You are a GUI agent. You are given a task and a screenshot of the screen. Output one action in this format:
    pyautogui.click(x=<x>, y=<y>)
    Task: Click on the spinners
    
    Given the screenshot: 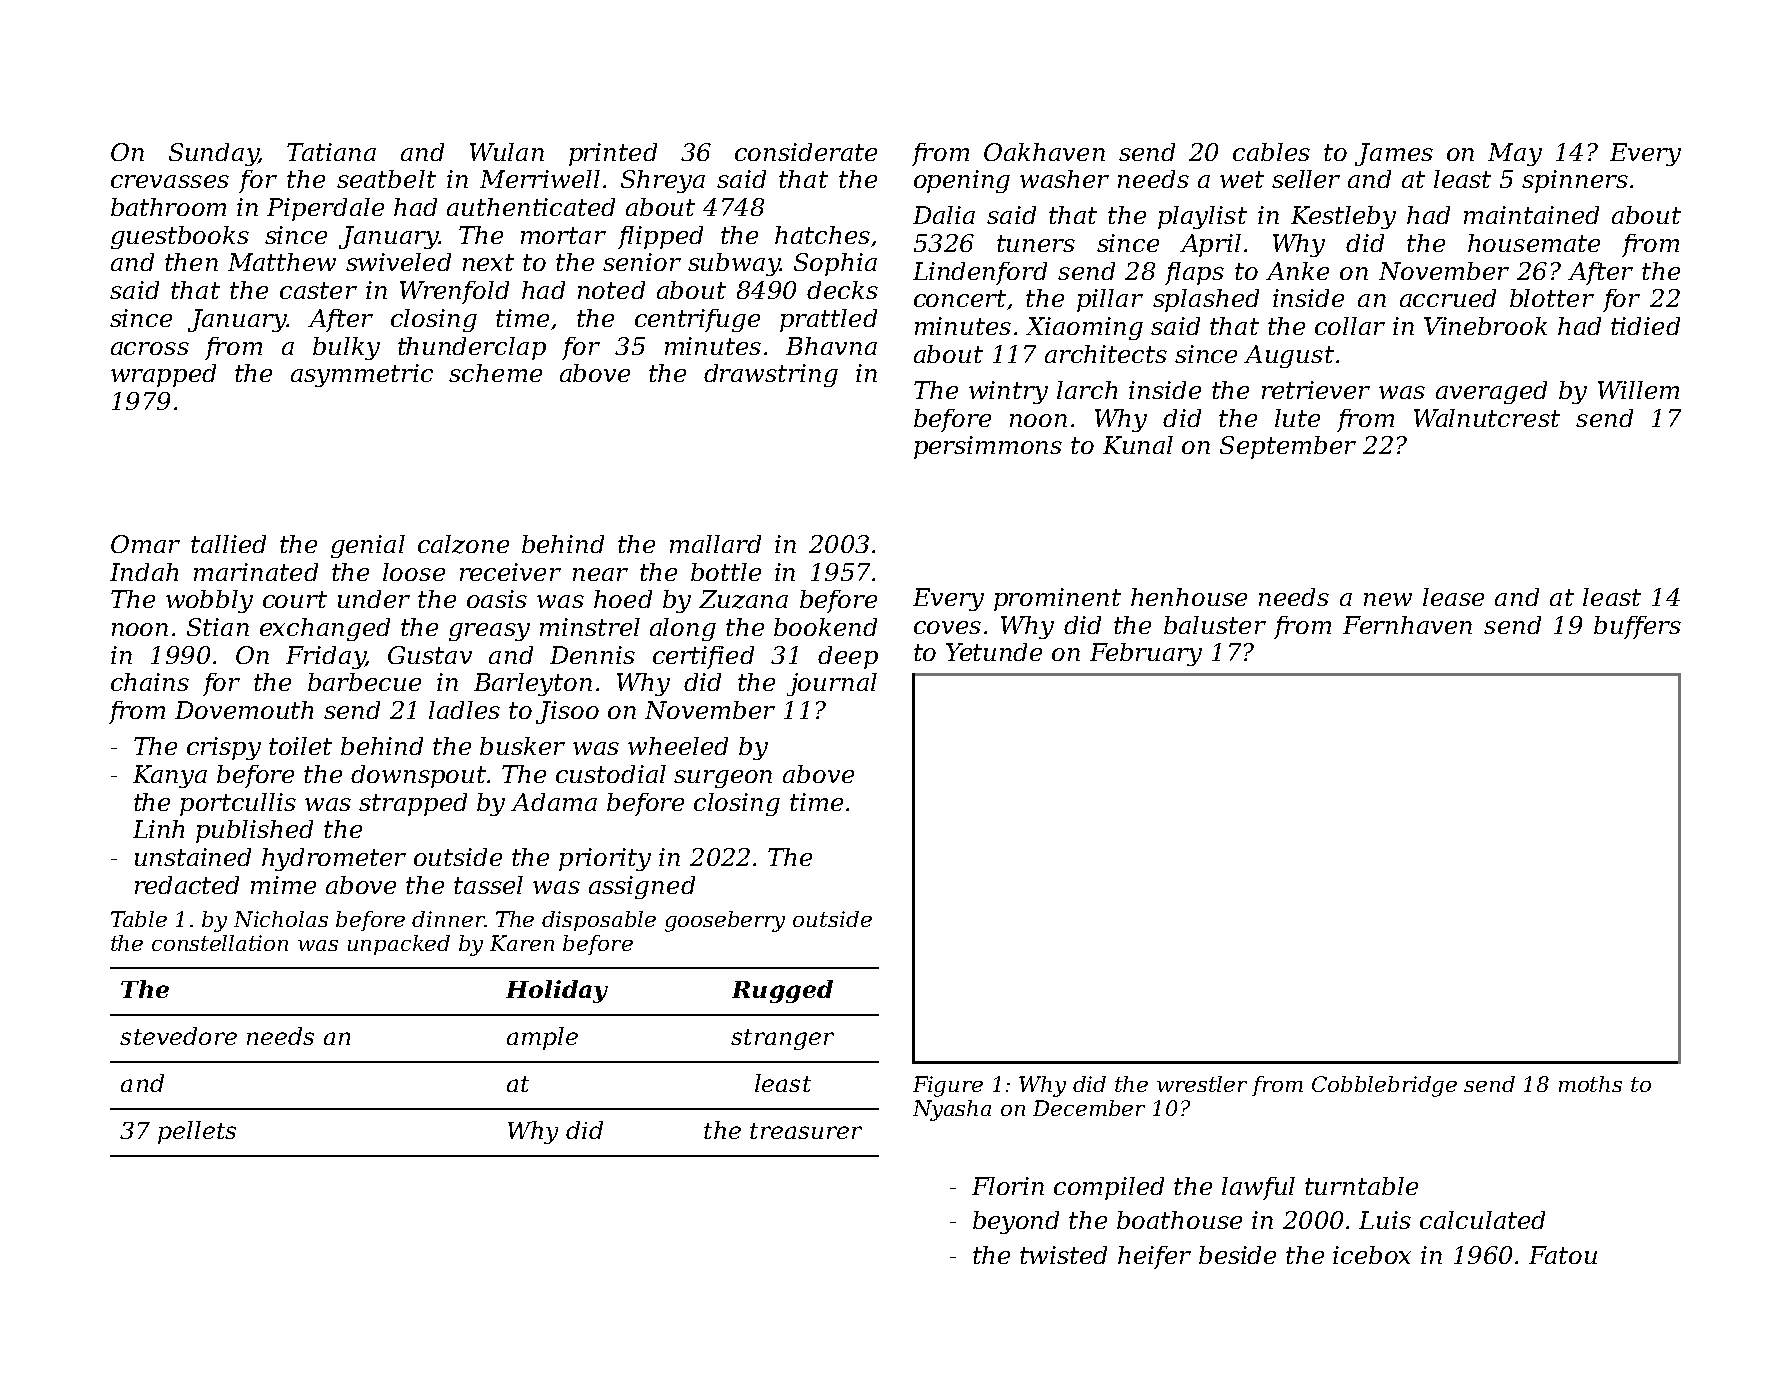 What is the action you would take?
    pyautogui.click(x=1575, y=181)
